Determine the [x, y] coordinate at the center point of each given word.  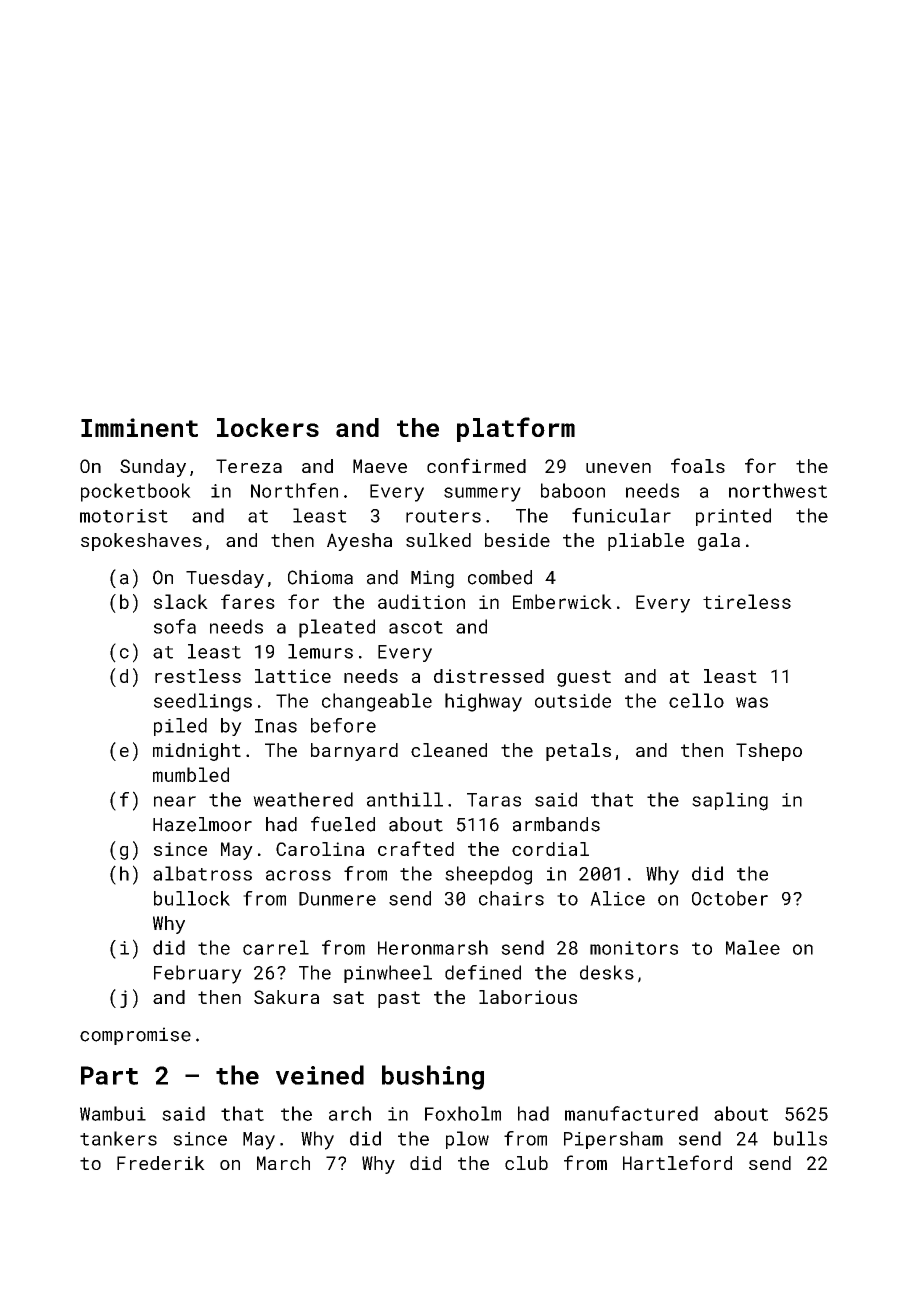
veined [320, 1075]
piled [180, 727]
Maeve [380, 466]
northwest [778, 490]
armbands [556, 824]
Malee [753, 947]
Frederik [161, 1163]
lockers [268, 427]
